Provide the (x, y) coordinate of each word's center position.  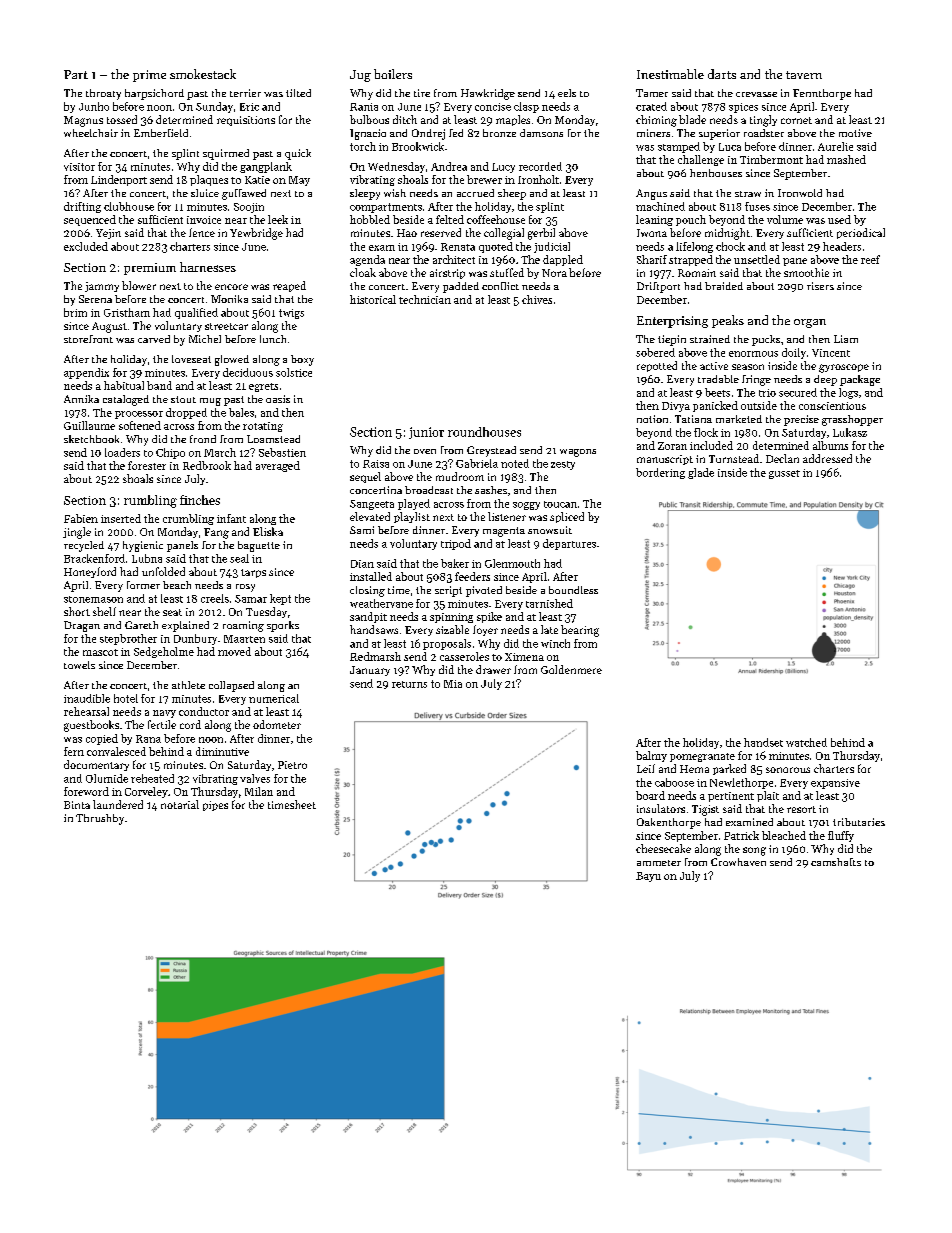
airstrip (447, 274)
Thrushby (100, 819)
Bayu (648, 877)
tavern (804, 75)
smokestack (203, 74)
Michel (205, 339)
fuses (757, 206)
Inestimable (670, 74)
